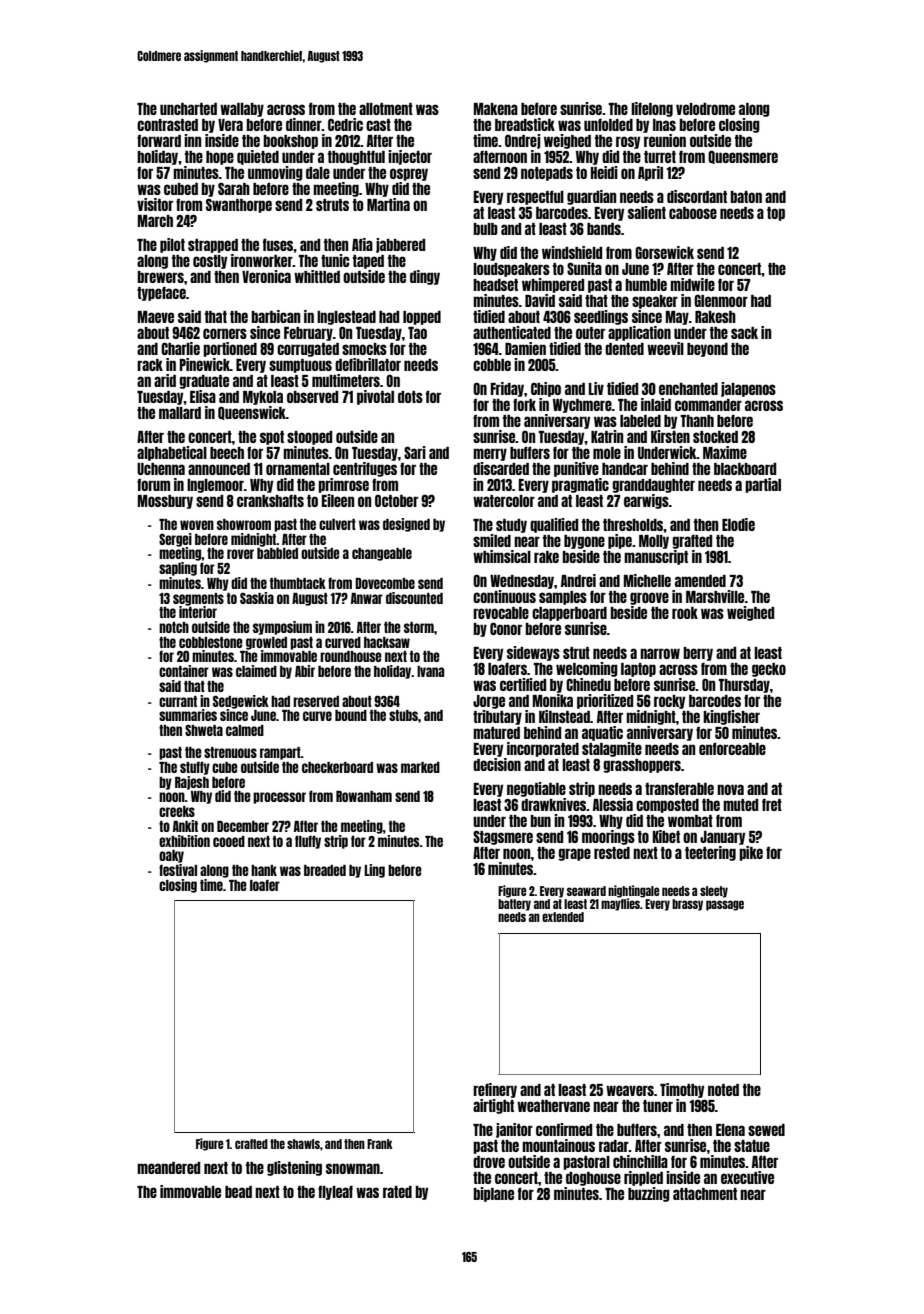 The height and width of the screenshot is (1314, 924). Describe the element at coordinates (382, 554) in the screenshot. I see `changeable` at that location.
